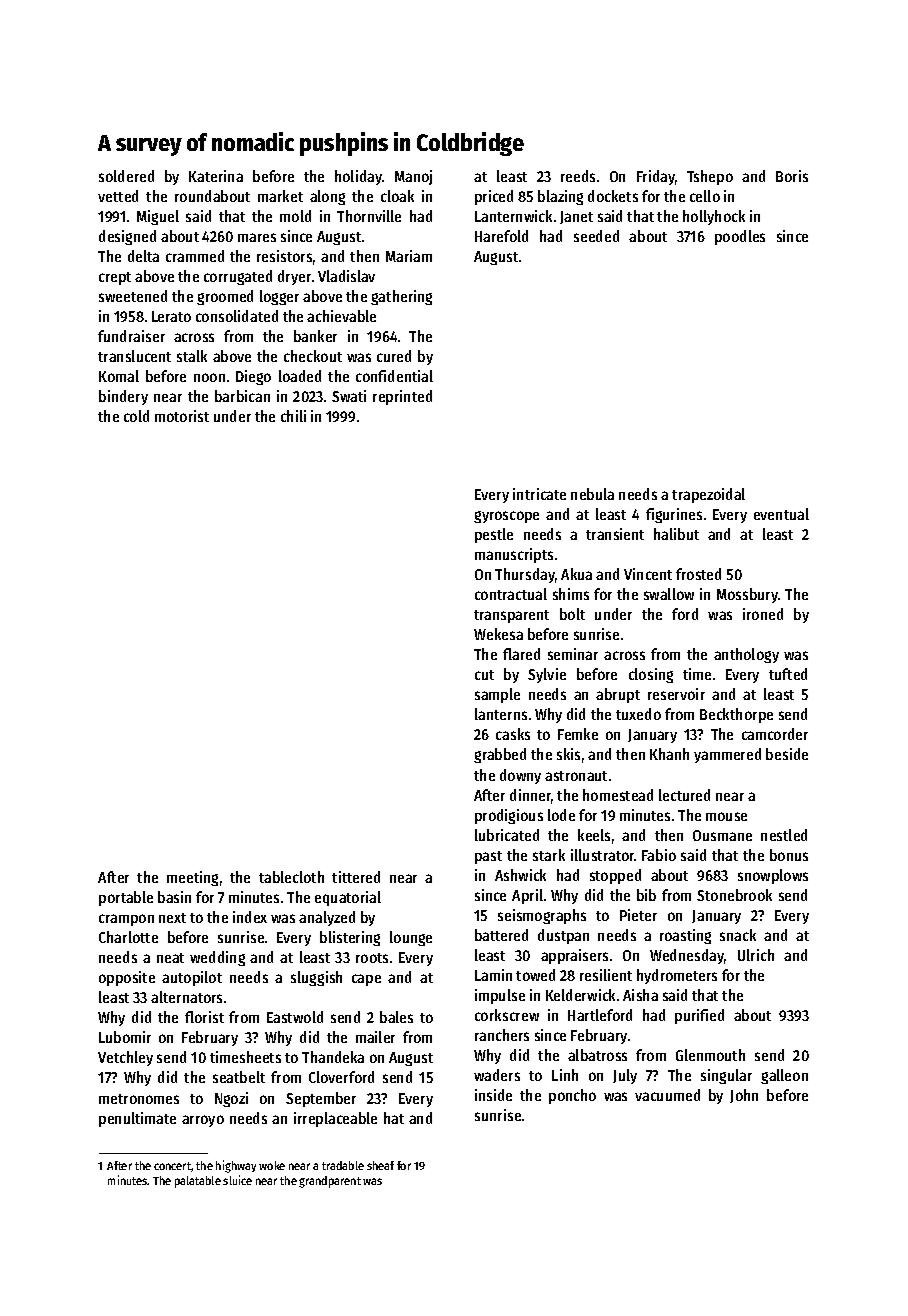 This screenshot has height=1316, width=908. What do you see at coordinates (182, 416) in the screenshot?
I see `motorist` at bounding box center [182, 416].
